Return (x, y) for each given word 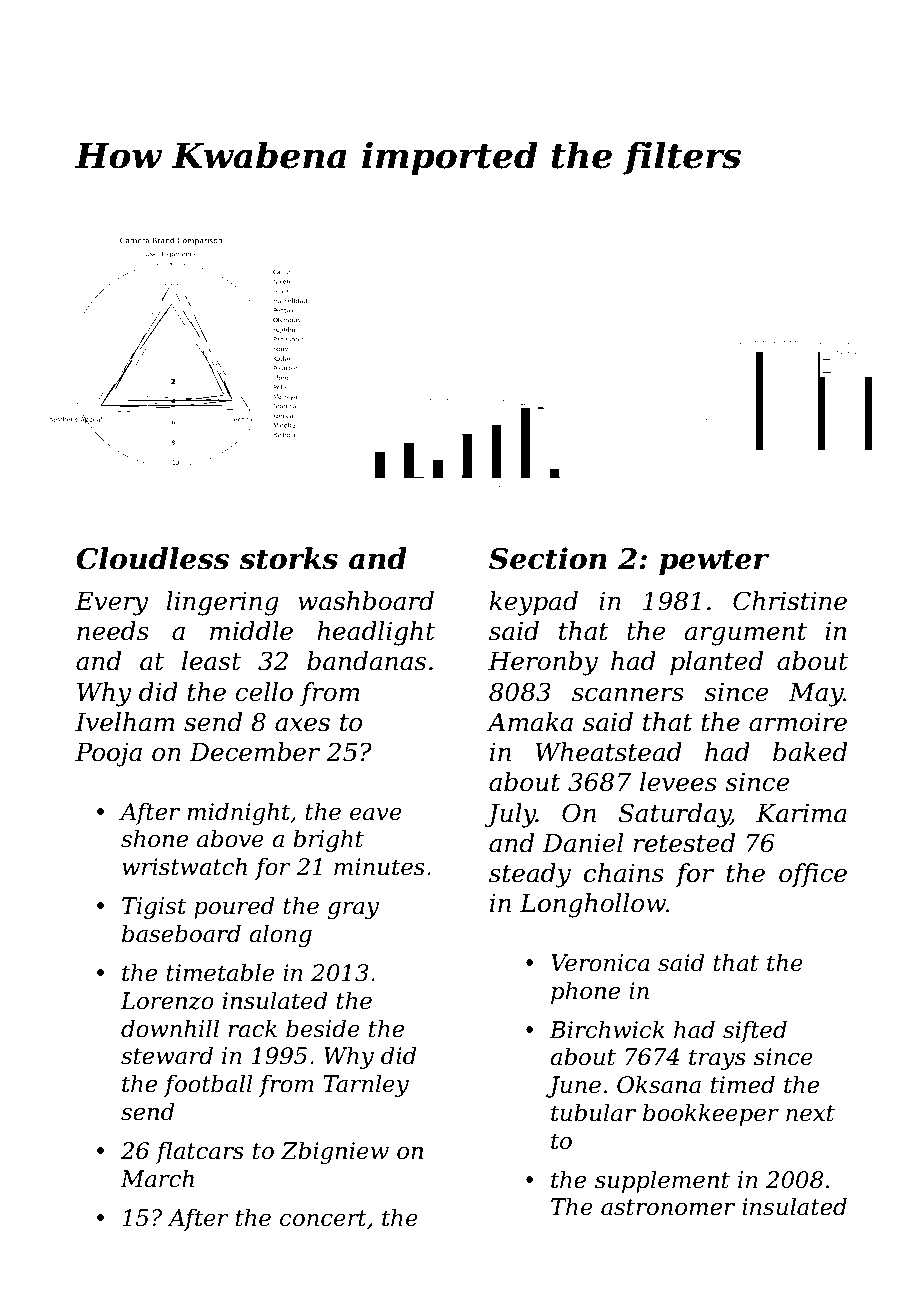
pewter (714, 562)
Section (548, 558)
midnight (238, 813)
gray (353, 910)
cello (264, 692)
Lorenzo (167, 1001)
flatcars (199, 1152)
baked (810, 752)
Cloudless (152, 558)
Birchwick (607, 1029)
